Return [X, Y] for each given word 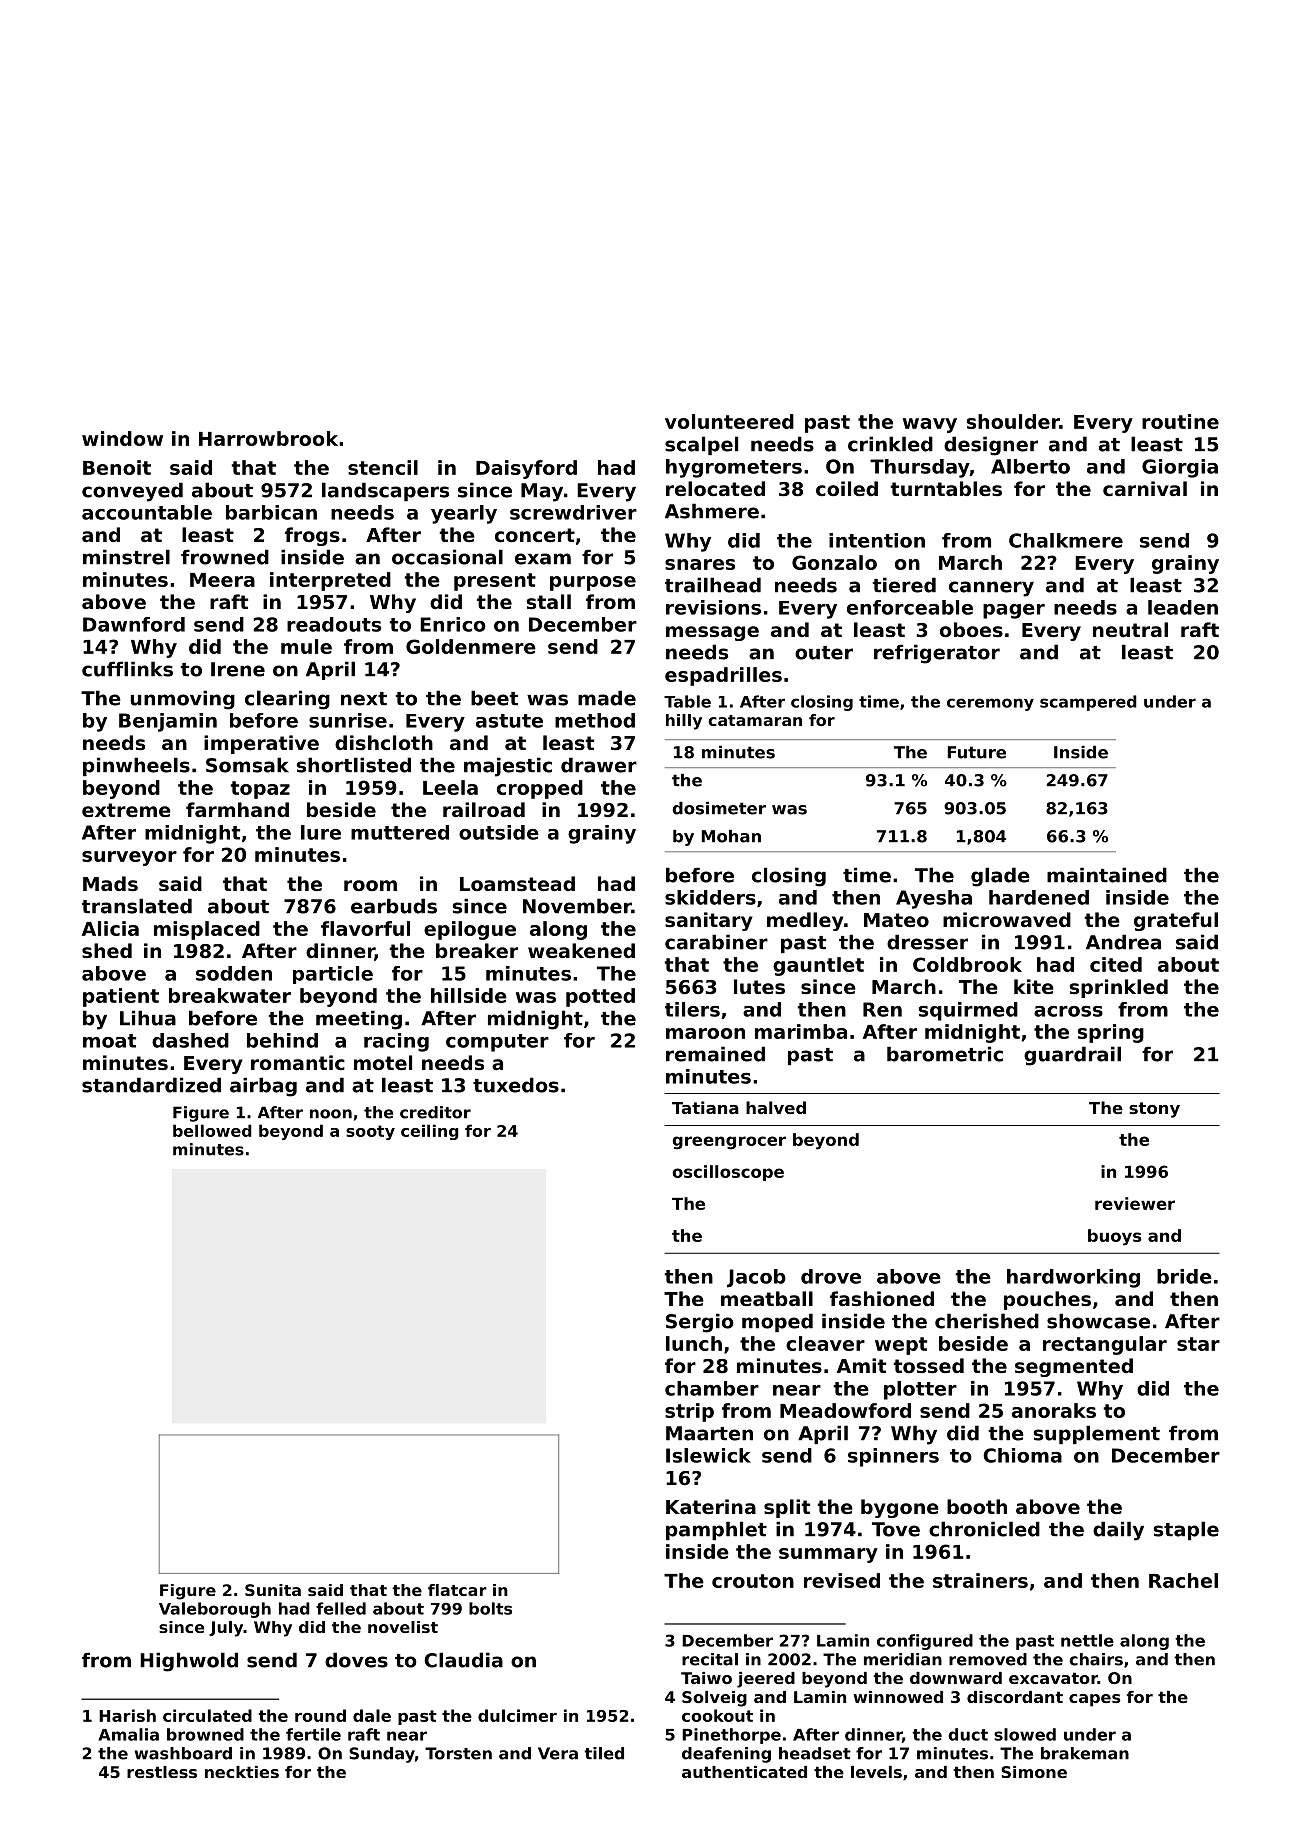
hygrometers [734, 468]
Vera [558, 1753]
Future [977, 752]
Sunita [273, 1590]
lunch [694, 1343]
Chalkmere [1066, 540]
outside [499, 832]
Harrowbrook [268, 438]
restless [162, 1772]
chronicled [984, 1529]
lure [321, 832]
